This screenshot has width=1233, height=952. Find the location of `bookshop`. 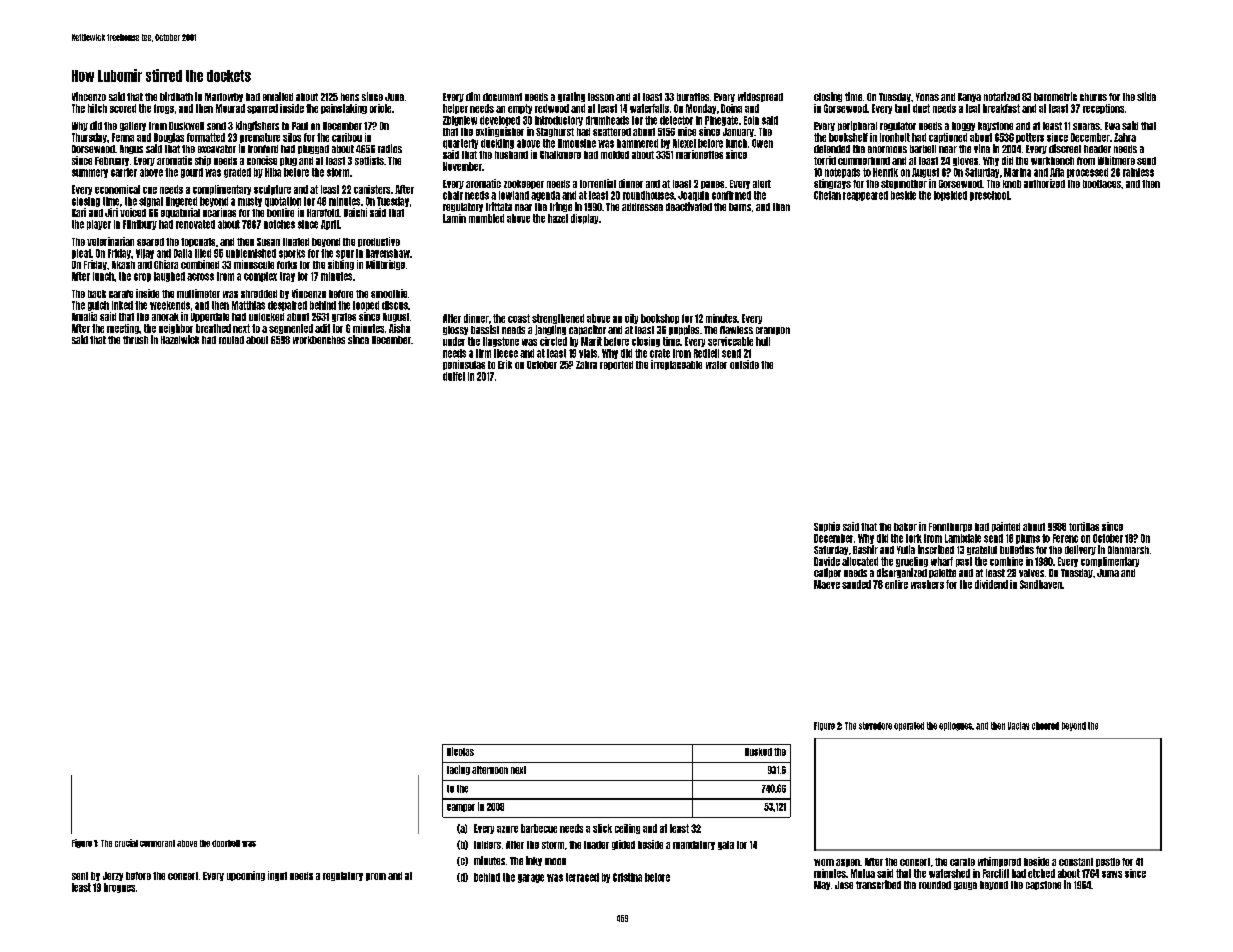

bookshop is located at coordinates (660, 319).
